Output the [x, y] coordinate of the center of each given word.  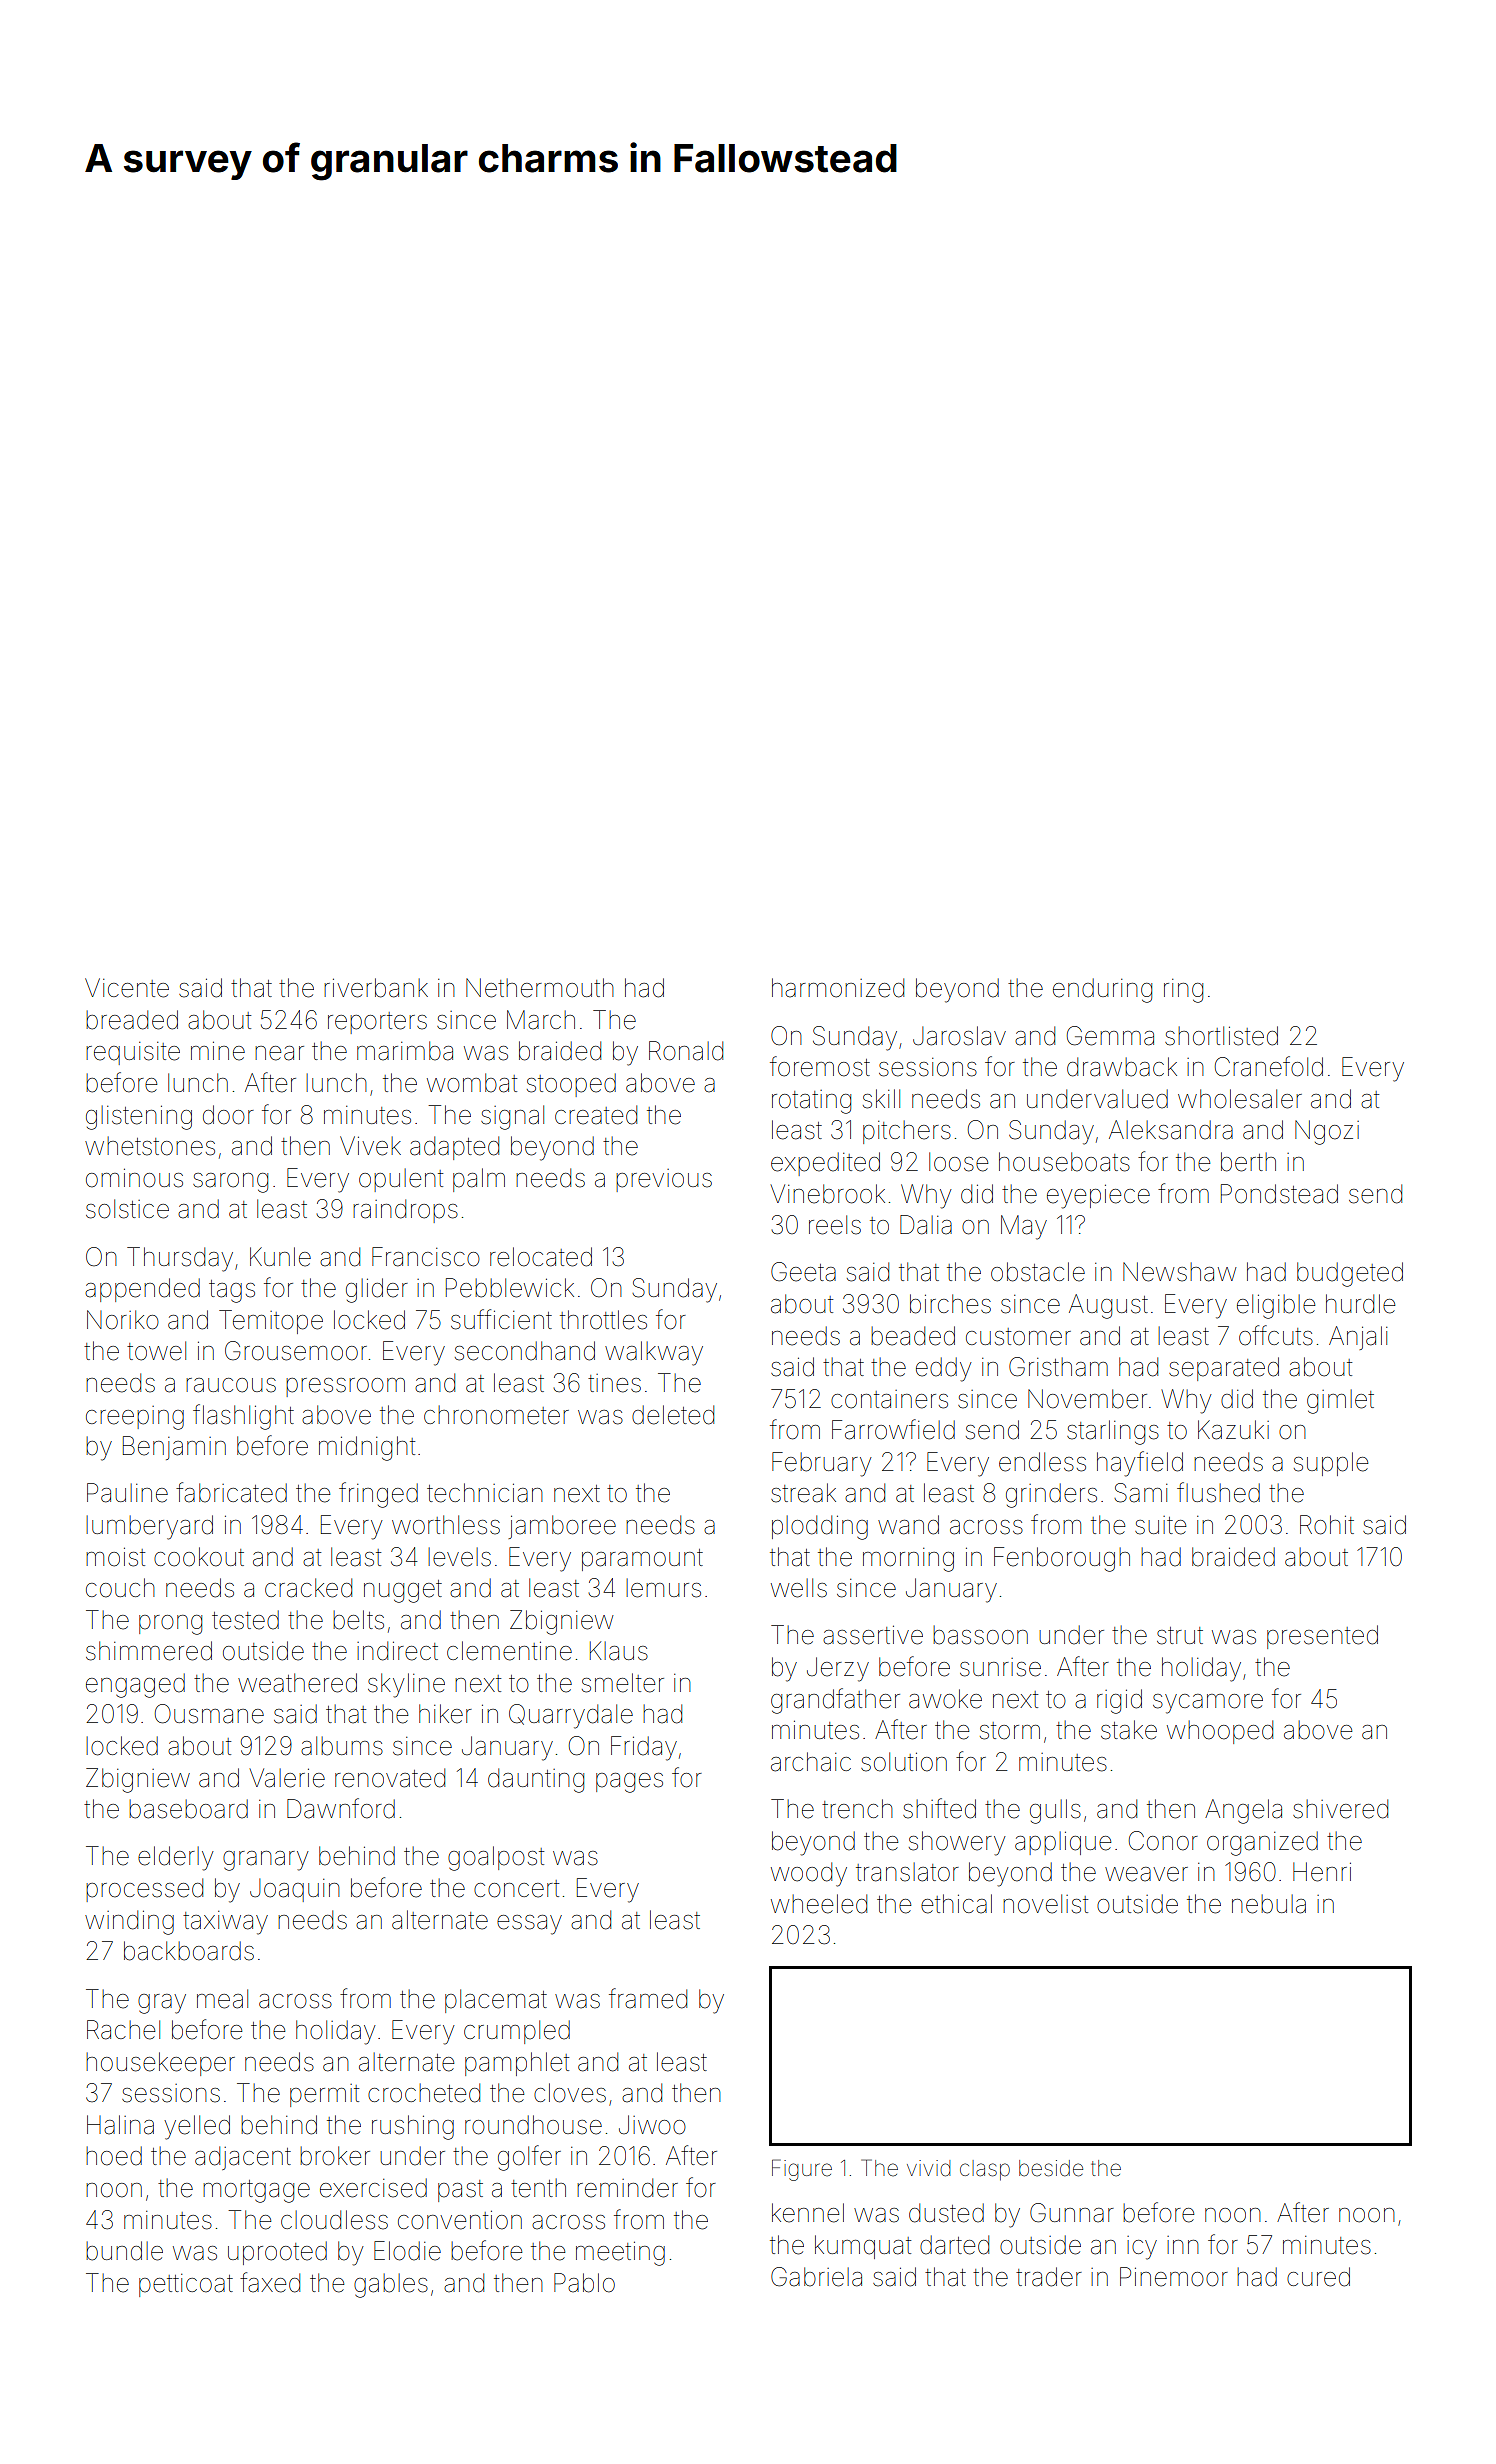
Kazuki [1233, 1430]
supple [1331, 1464]
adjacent [243, 2158]
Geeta [803, 1272]
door [228, 1115]
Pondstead [1279, 1194]
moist [115, 1557]
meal [222, 1999]
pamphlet [517, 2064]
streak [803, 1493]
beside [1051, 2168]
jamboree [562, 1527]
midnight [367, 1448]
